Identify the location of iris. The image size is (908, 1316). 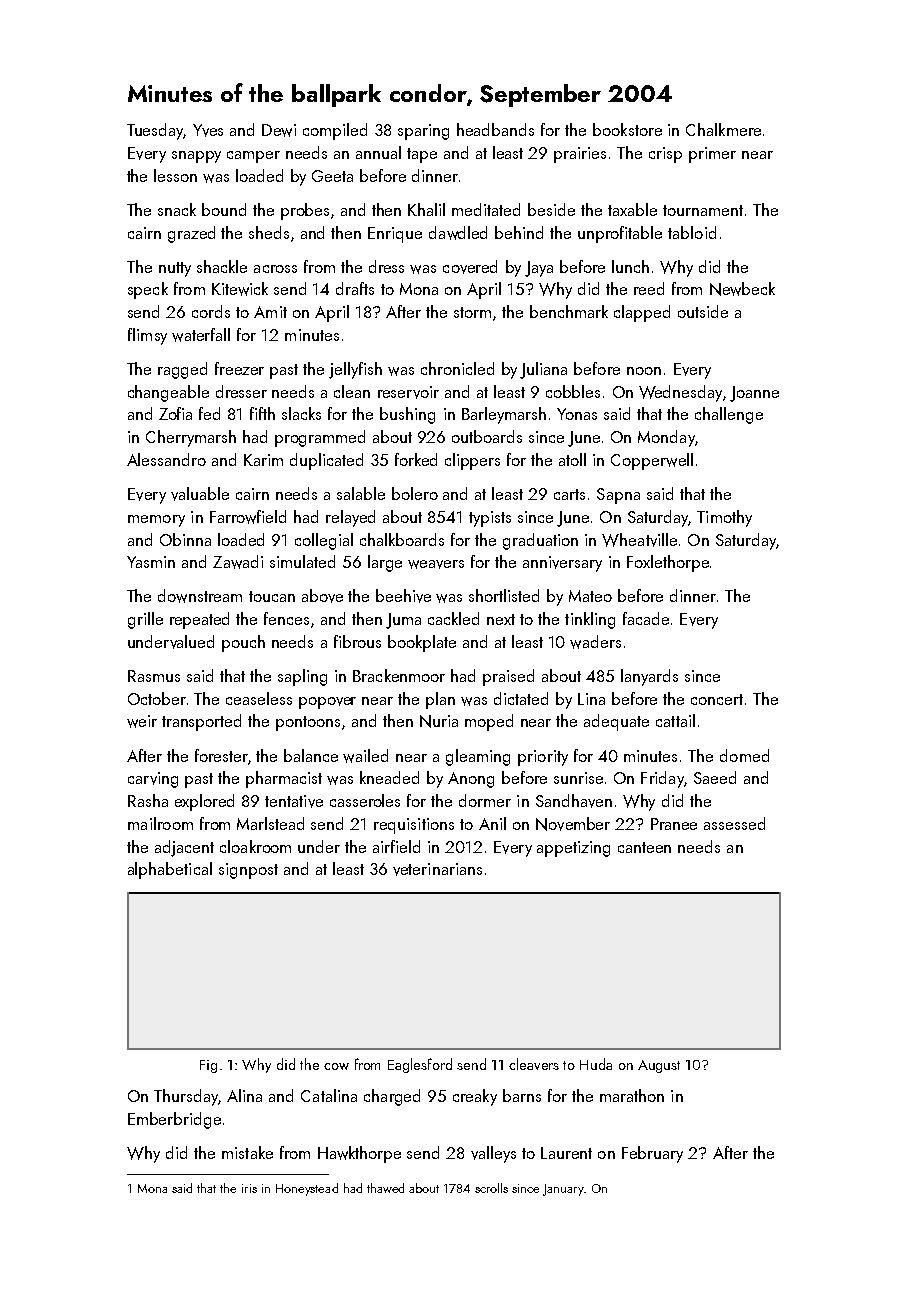
(249, 1188).
